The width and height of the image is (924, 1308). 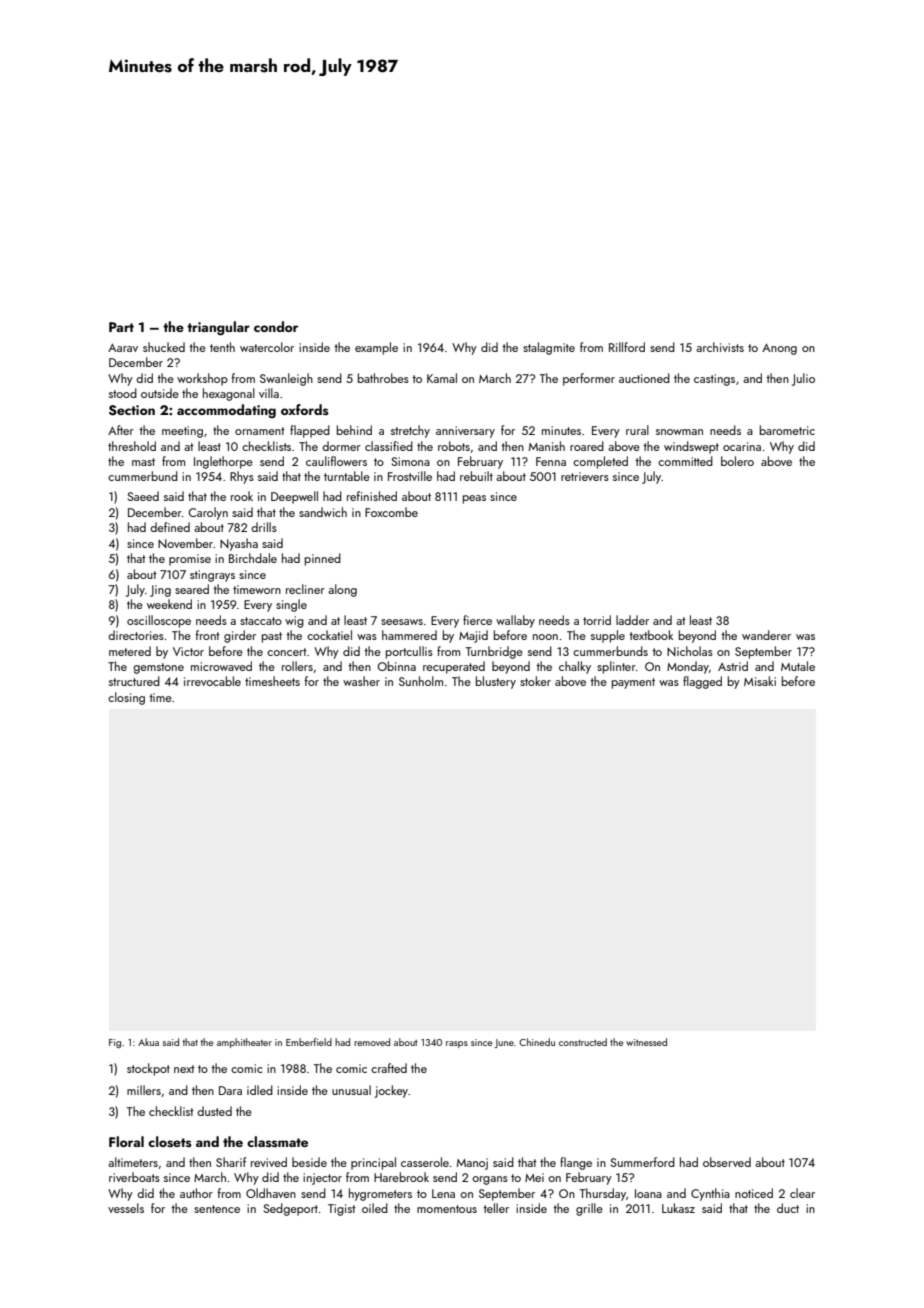 What do you see at coordinates (264, 527) in the image?
I see `drills` at bounding box center [264, 527].
